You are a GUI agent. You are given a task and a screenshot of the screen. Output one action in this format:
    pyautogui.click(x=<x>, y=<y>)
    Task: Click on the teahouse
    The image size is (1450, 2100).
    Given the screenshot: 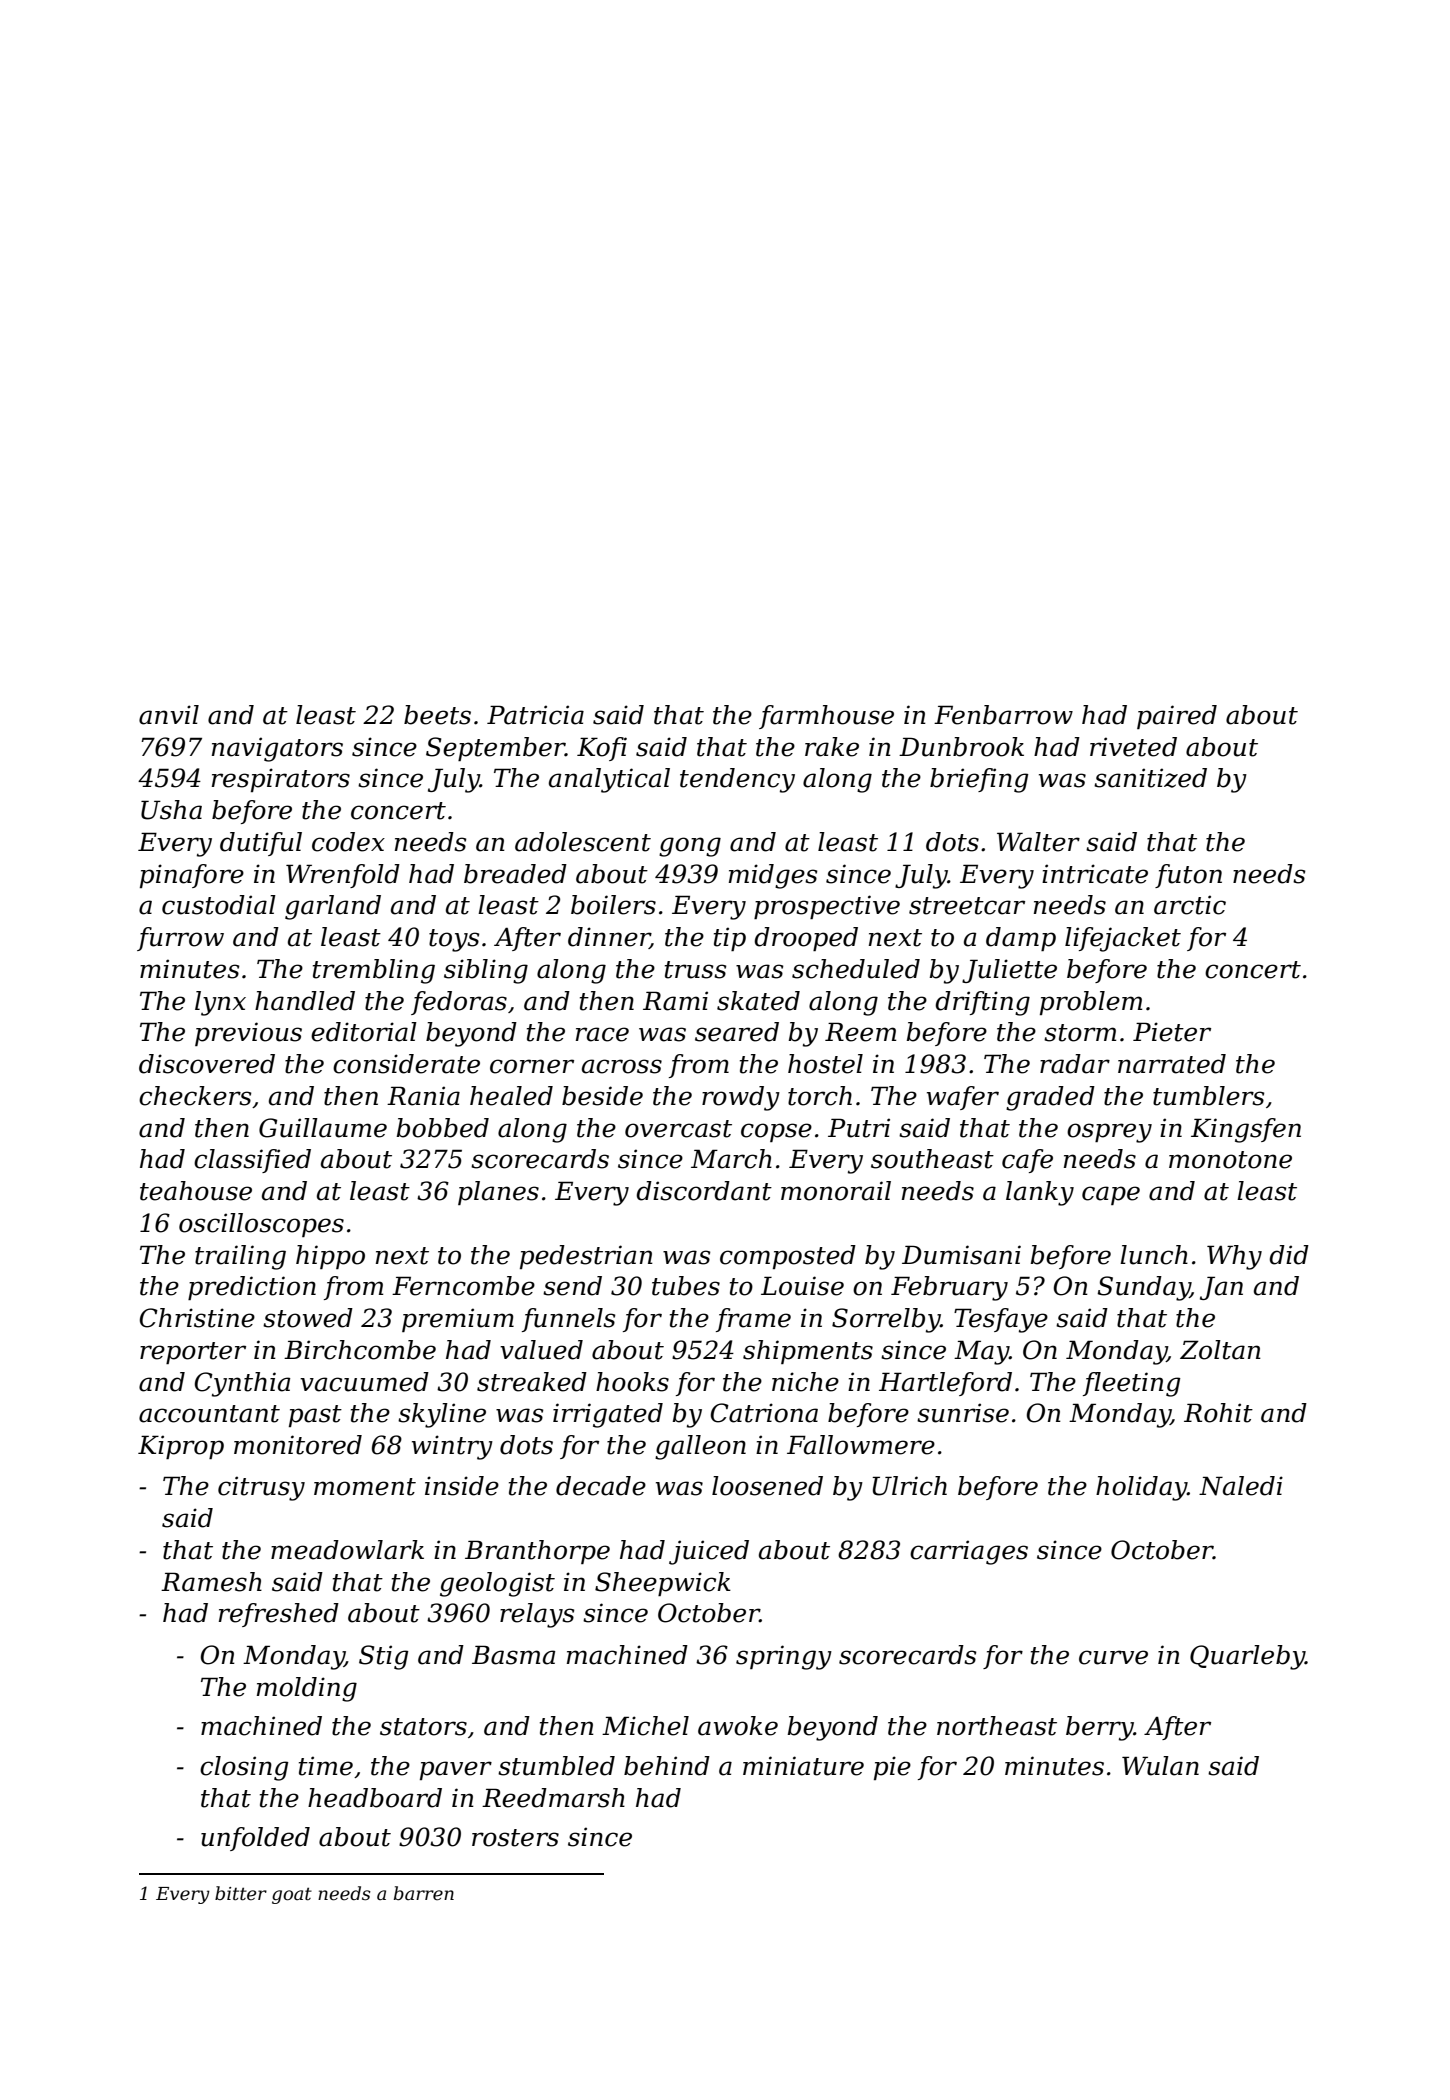 What is the action you would take?
    pyautogui.click(x=196, y=1191)
